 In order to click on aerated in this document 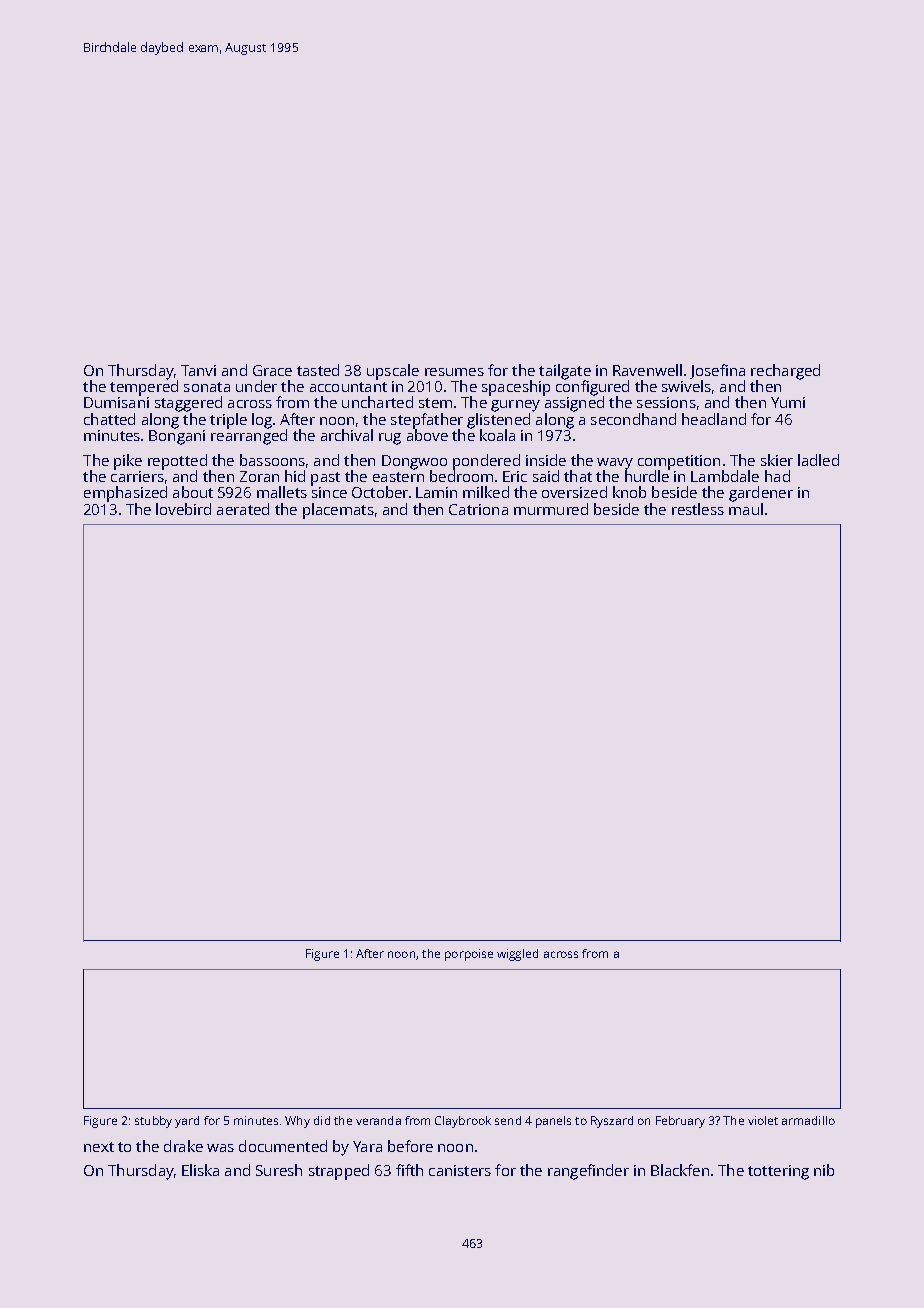, I will do `click(243, 509)`.
